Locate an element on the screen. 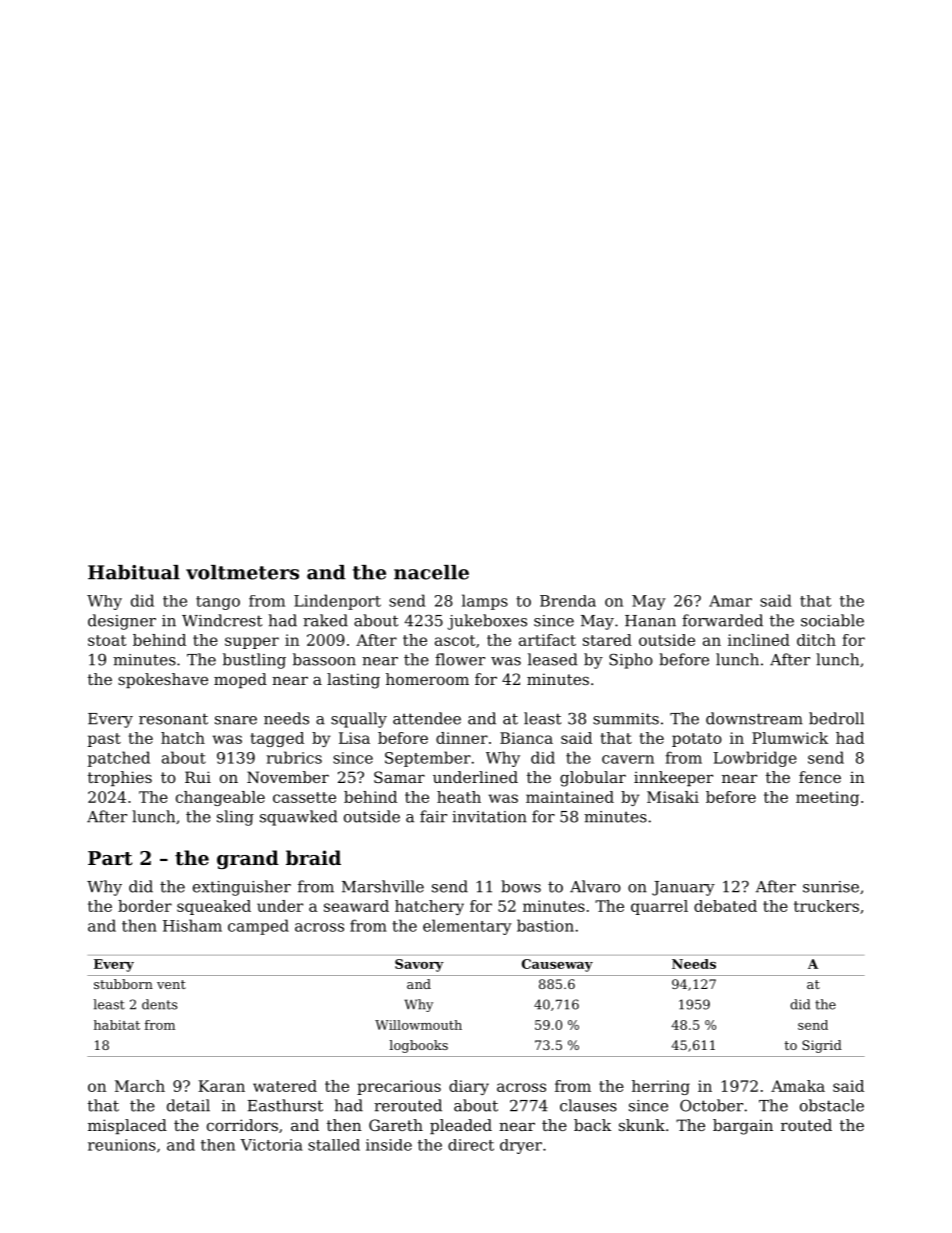 This screenshot has width=952, height=1233. debated is located at coordinates (725, 906).
